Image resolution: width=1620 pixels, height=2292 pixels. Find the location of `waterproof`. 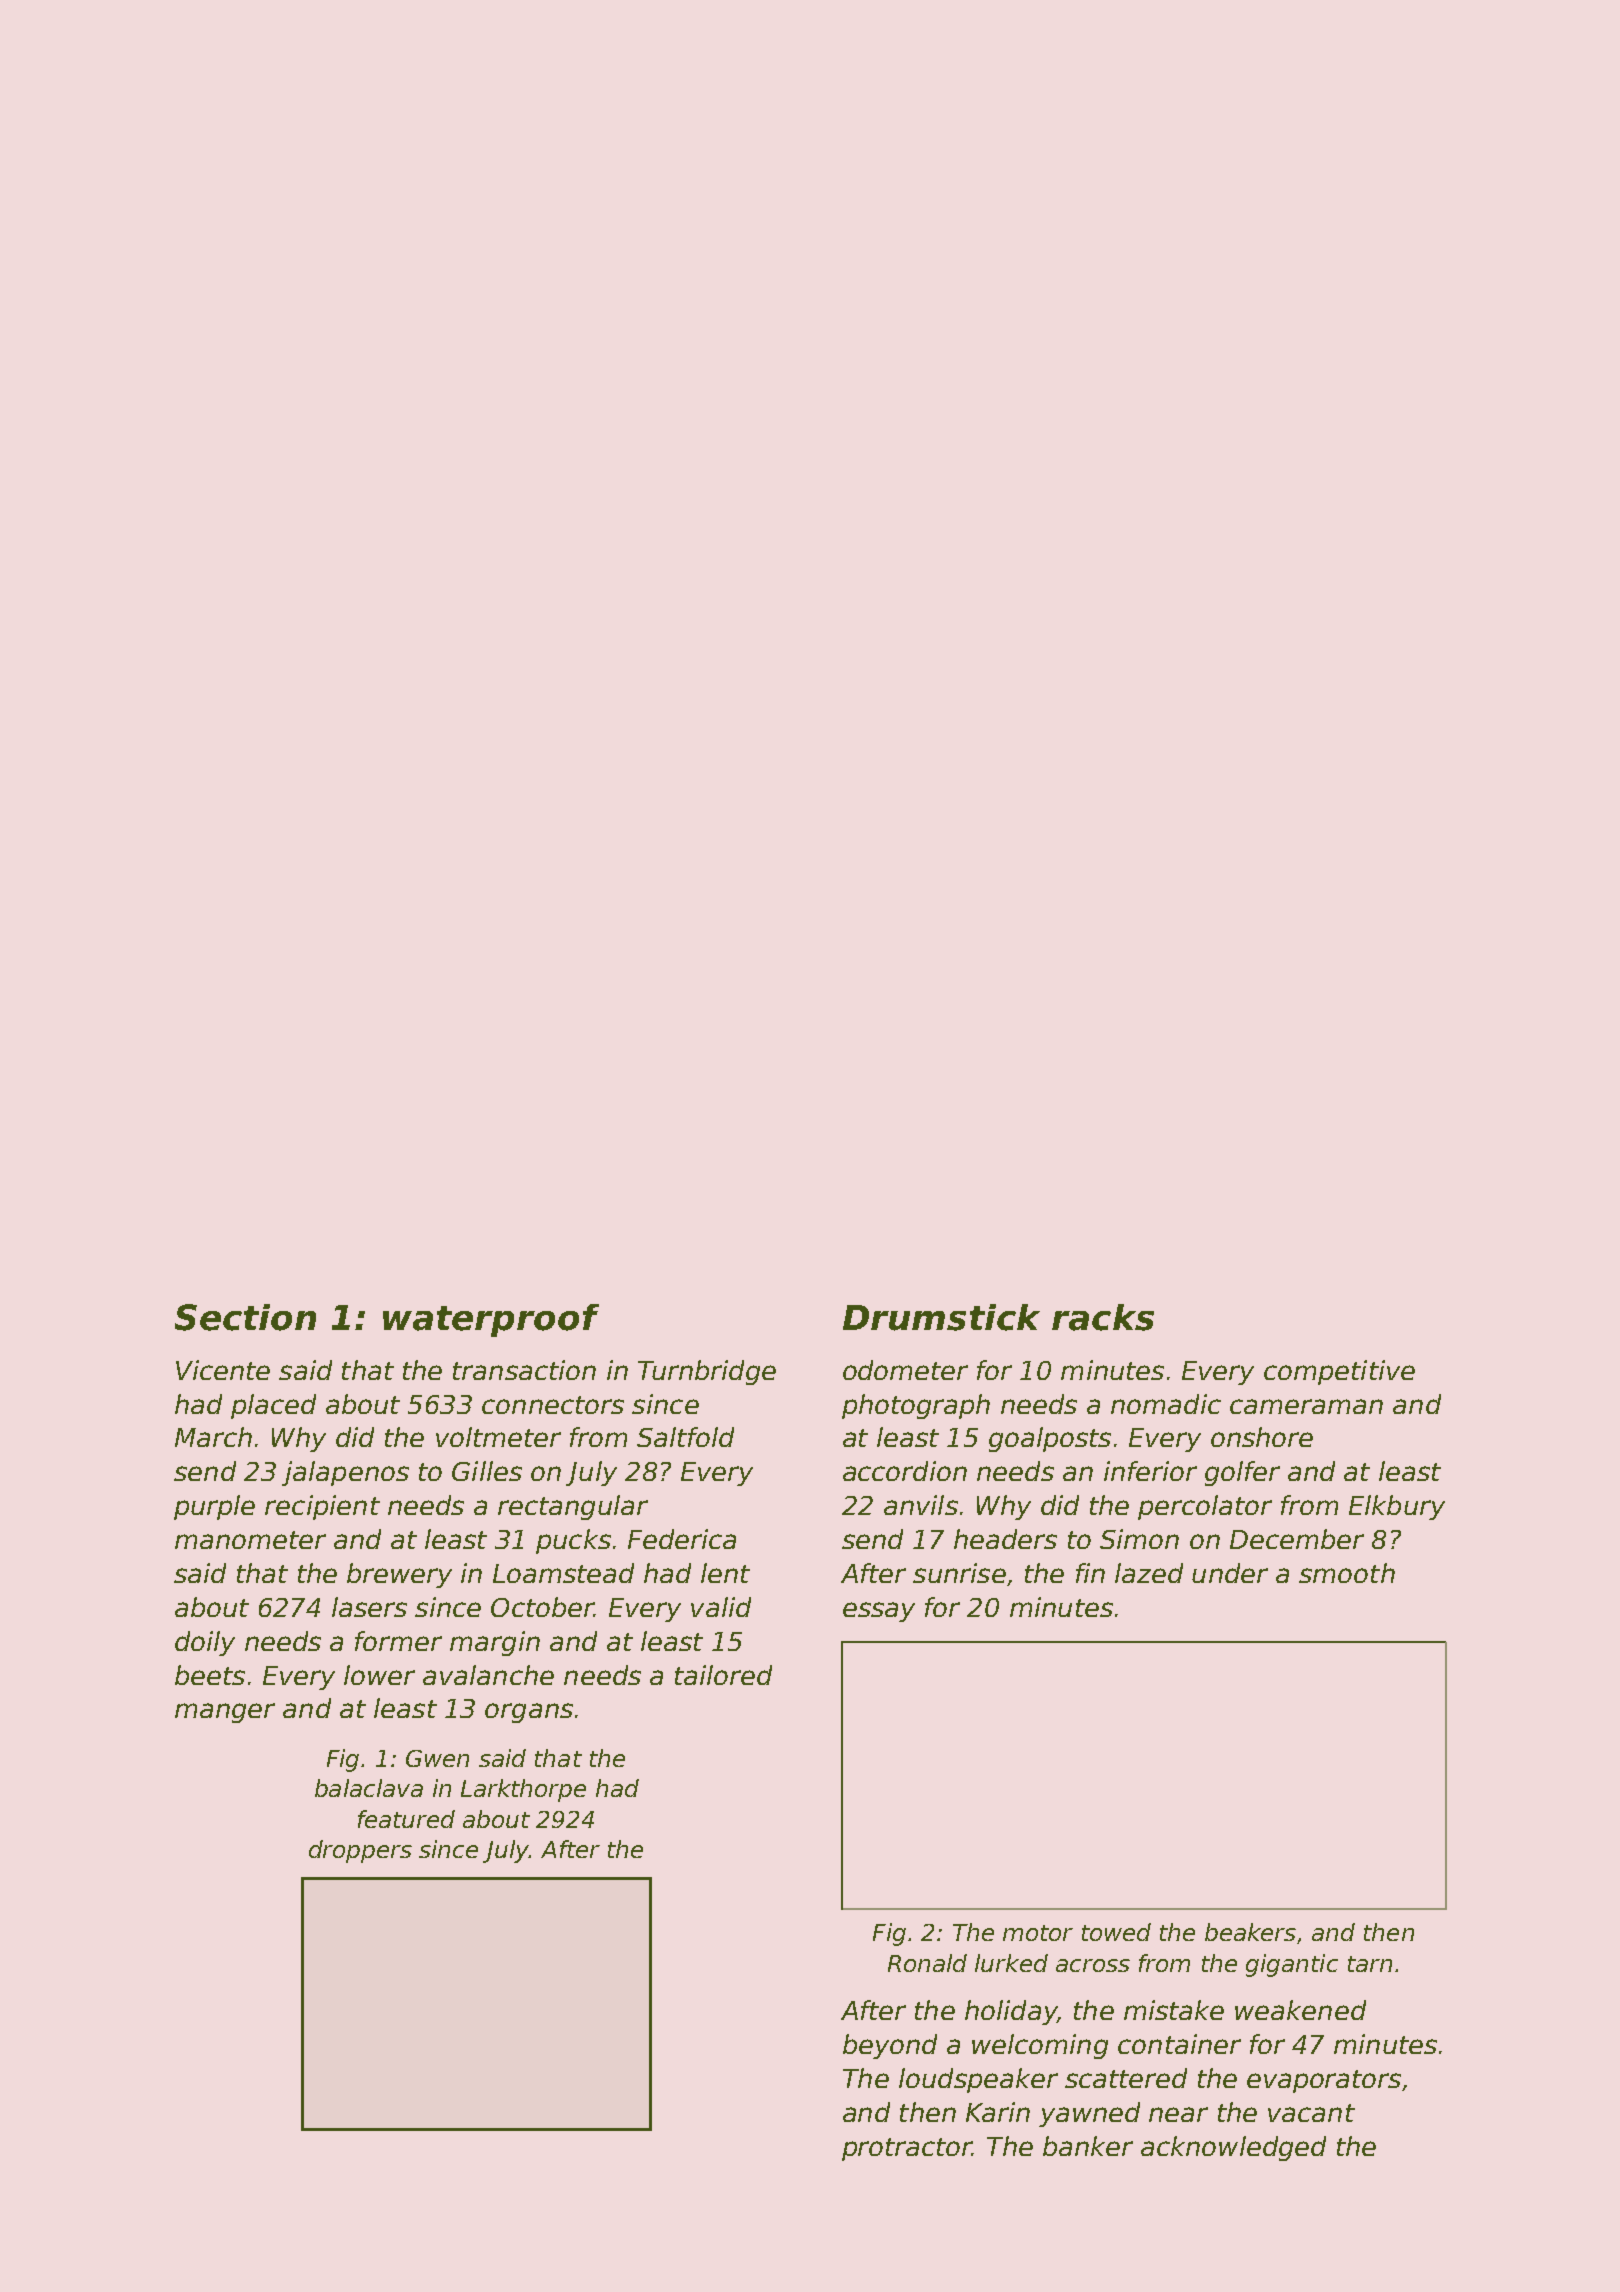

waterproof is located at coordinates (491, 1320).
